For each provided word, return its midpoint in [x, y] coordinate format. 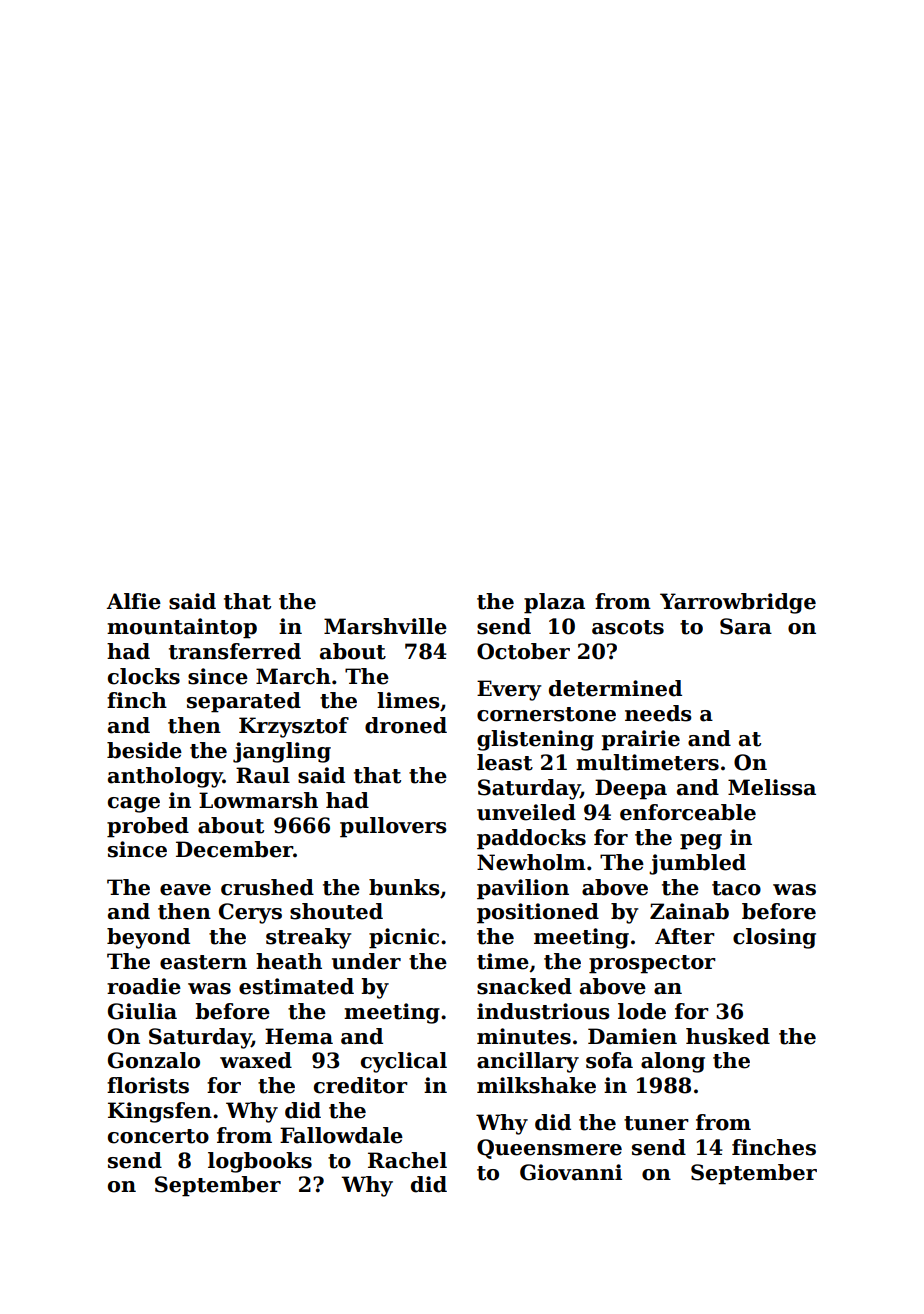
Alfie [134, 601]
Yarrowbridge [738, 603]
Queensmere [549, 1149]
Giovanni [571, 1172]
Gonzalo [154, 1060]
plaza [554, 603]
